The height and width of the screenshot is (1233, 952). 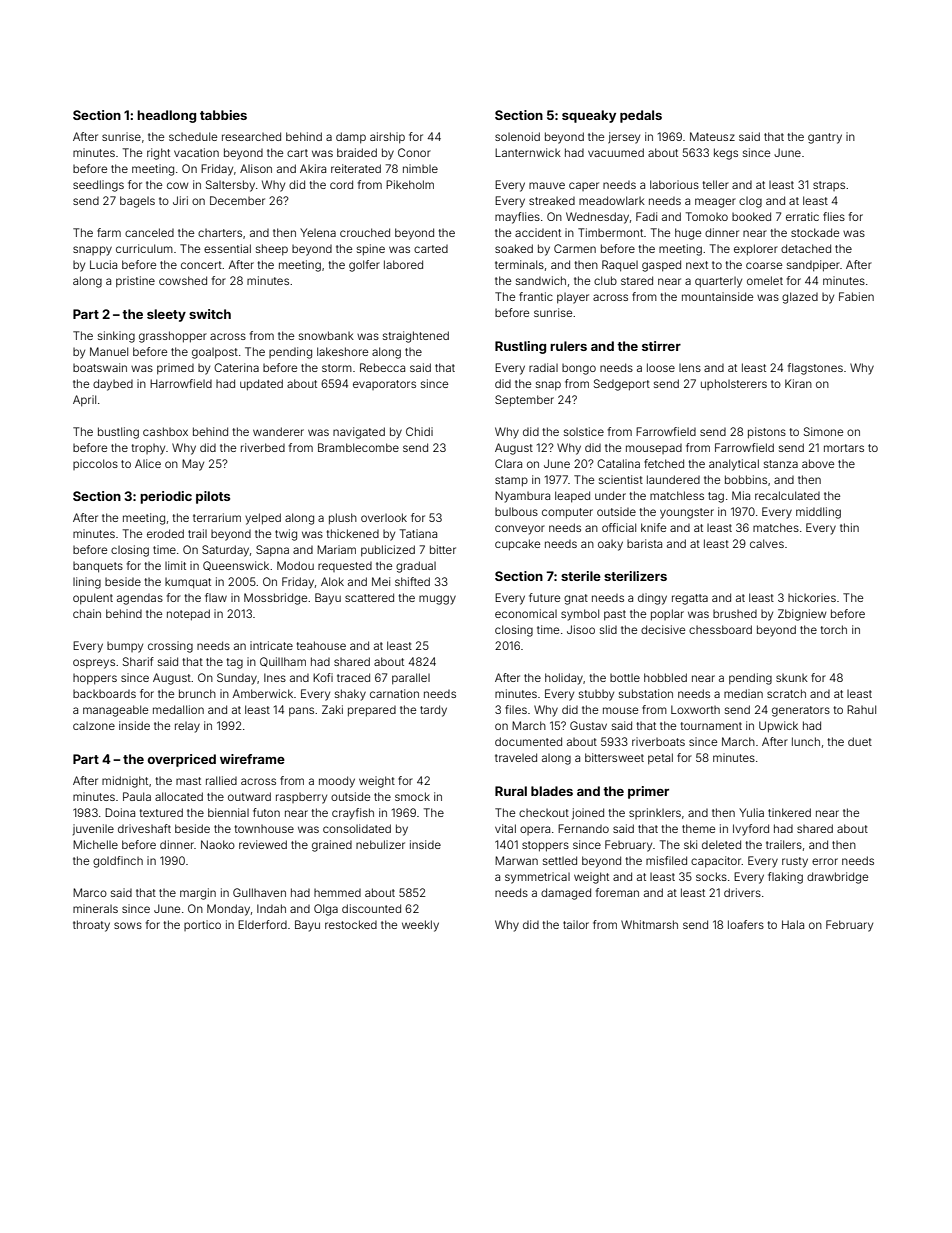 What do you see at coordinates (661, 346) in the screenshot?
I see `stirrer` at bounding box center [661, 346].
